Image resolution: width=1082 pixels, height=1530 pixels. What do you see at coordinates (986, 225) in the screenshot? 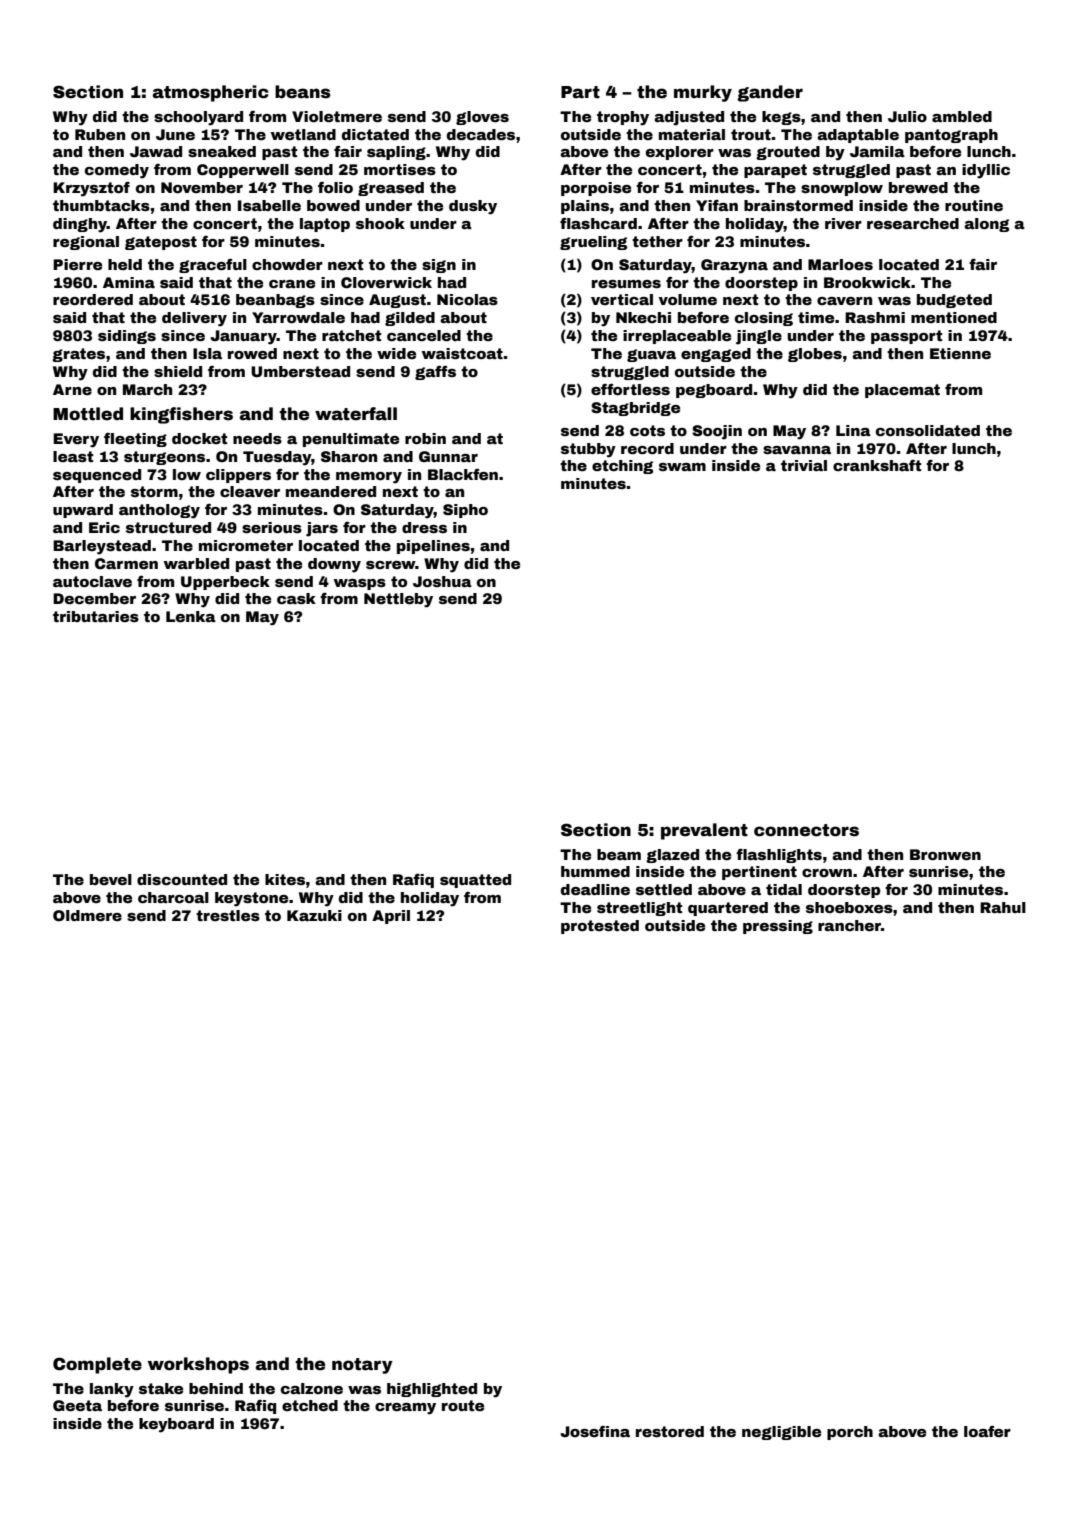
I see `along` at bounding box center [986, 225].
